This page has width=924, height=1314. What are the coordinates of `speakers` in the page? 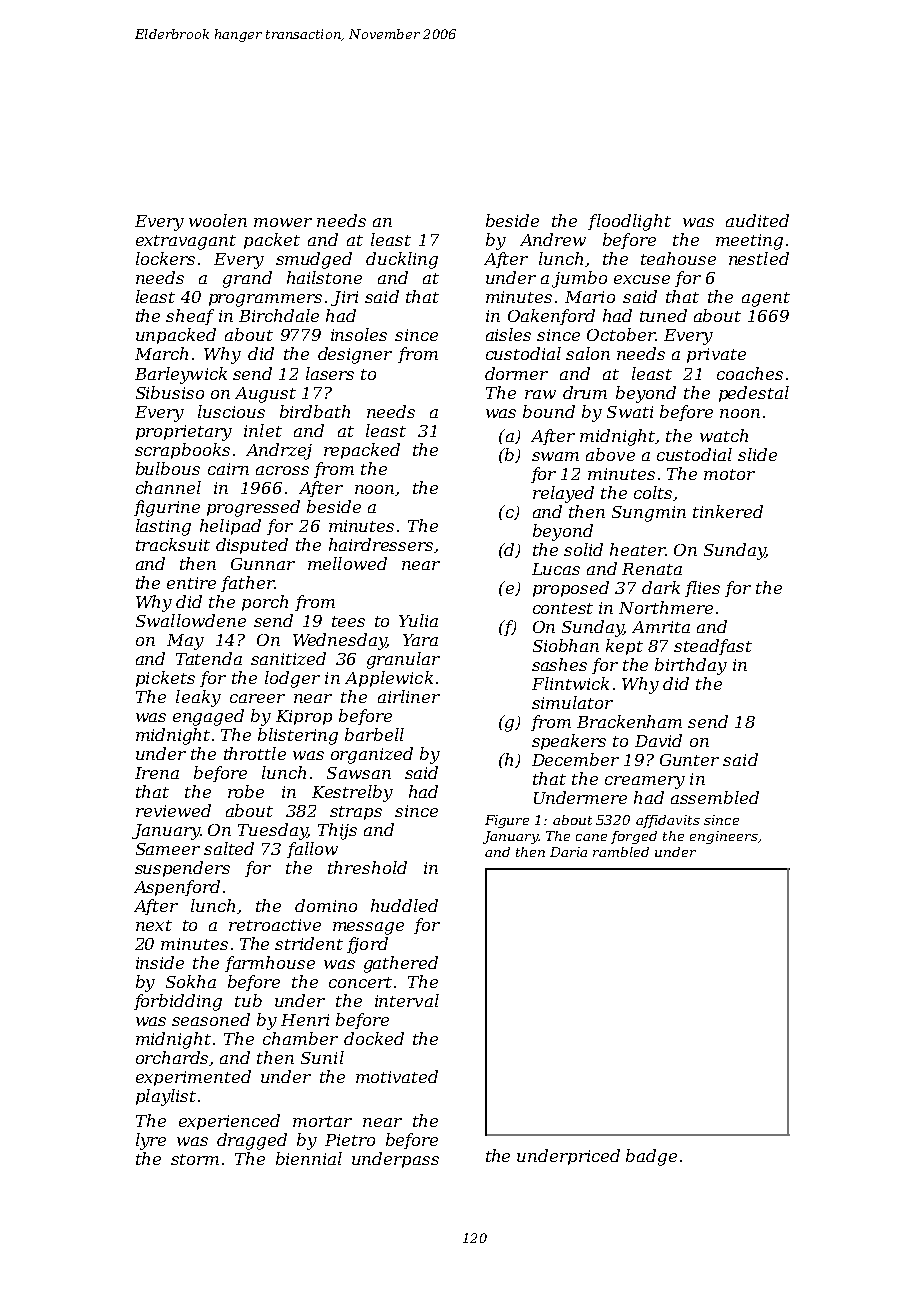 It's located at (569, 742).
